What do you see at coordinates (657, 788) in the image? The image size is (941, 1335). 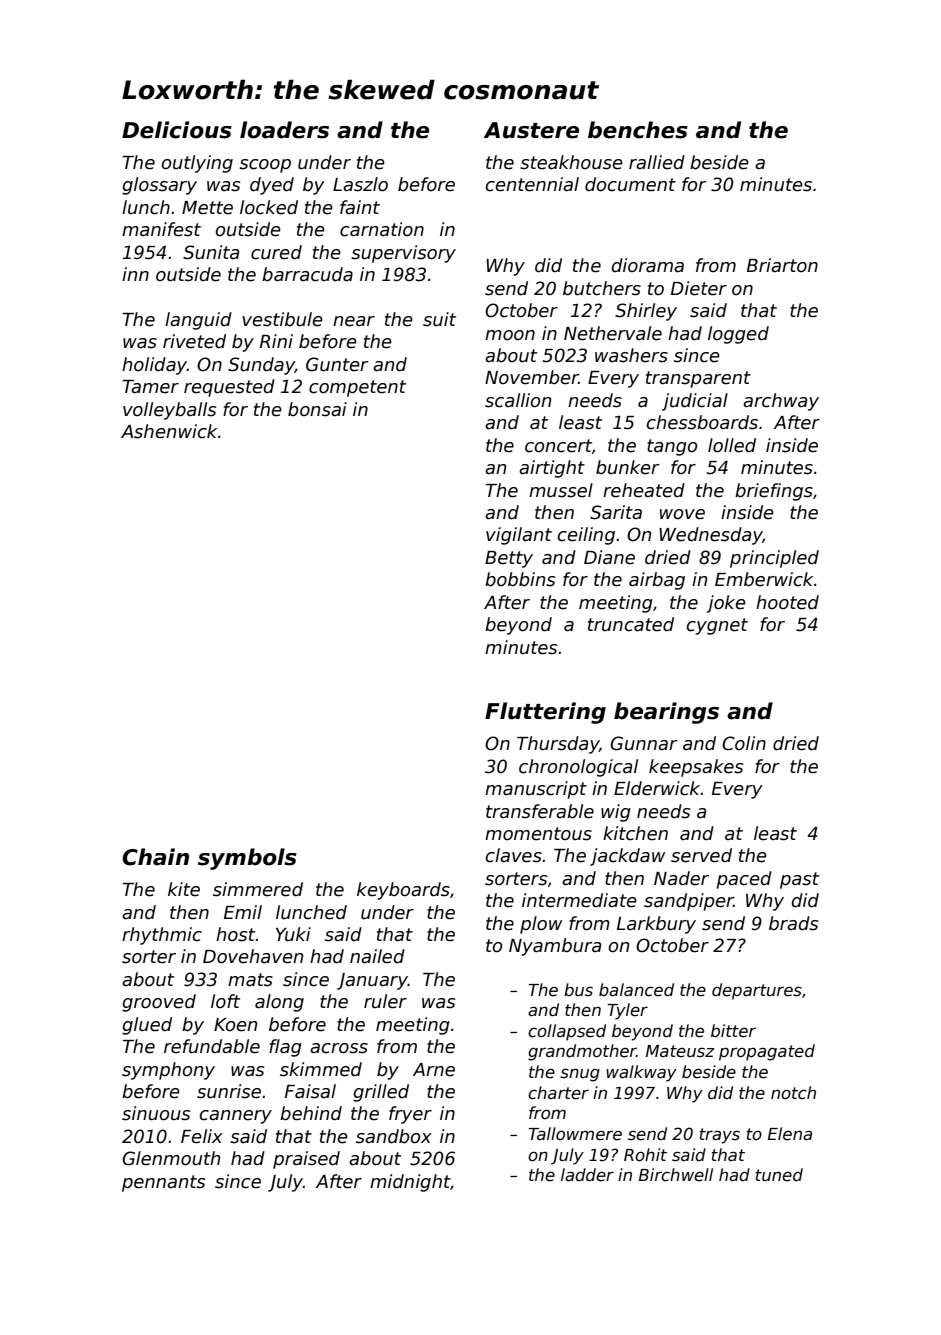 I see `Elderwick` at bounding box center [657, 788].
